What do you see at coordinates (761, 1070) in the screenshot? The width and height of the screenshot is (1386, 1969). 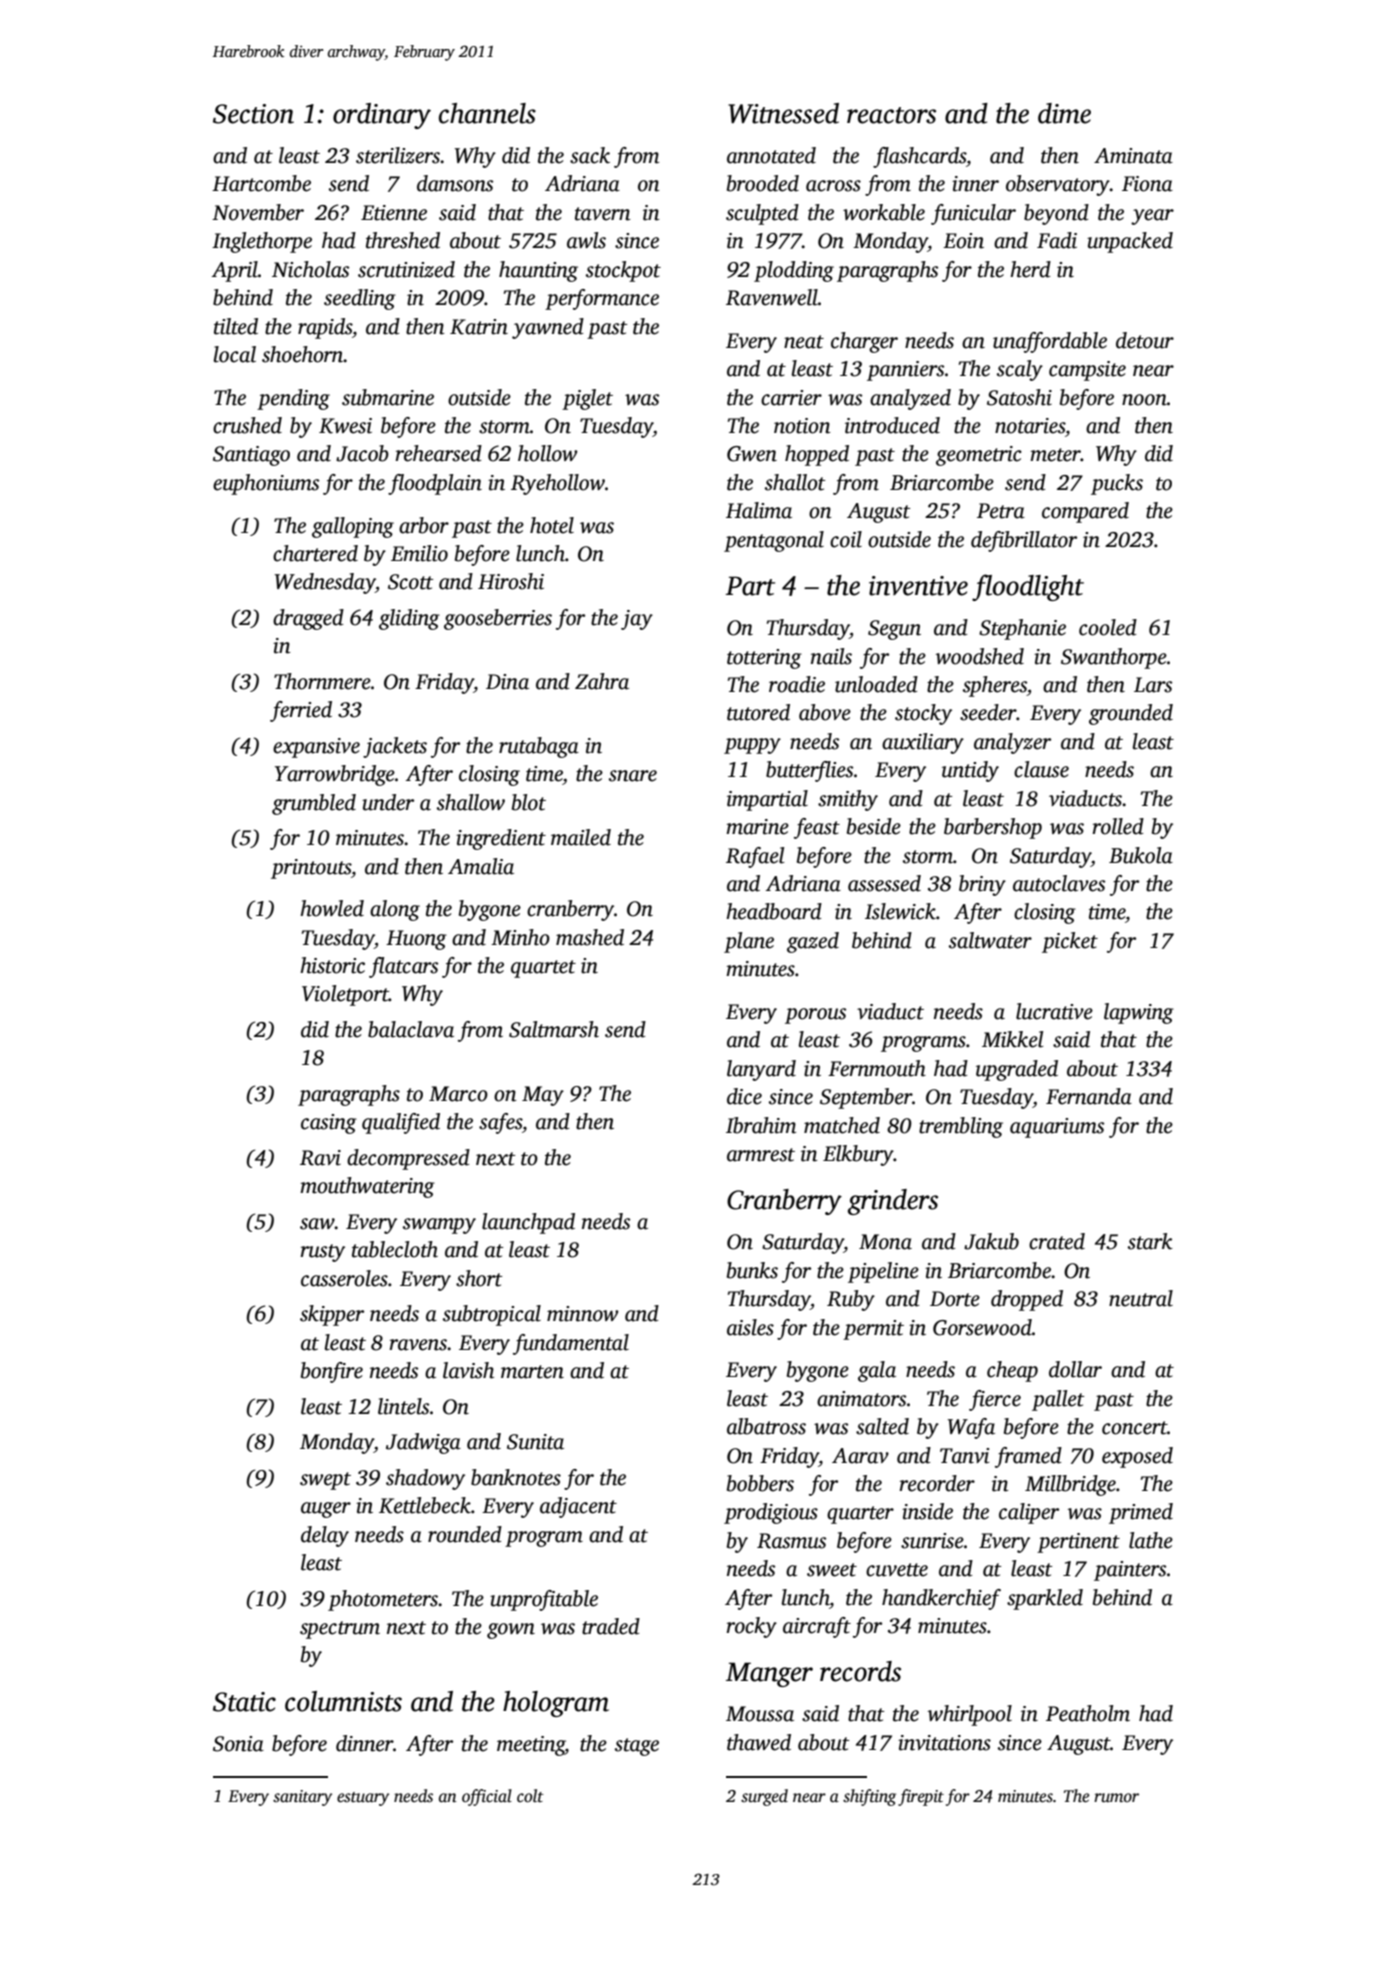 I see `lanyard` at bounding box center [761, 1070].
